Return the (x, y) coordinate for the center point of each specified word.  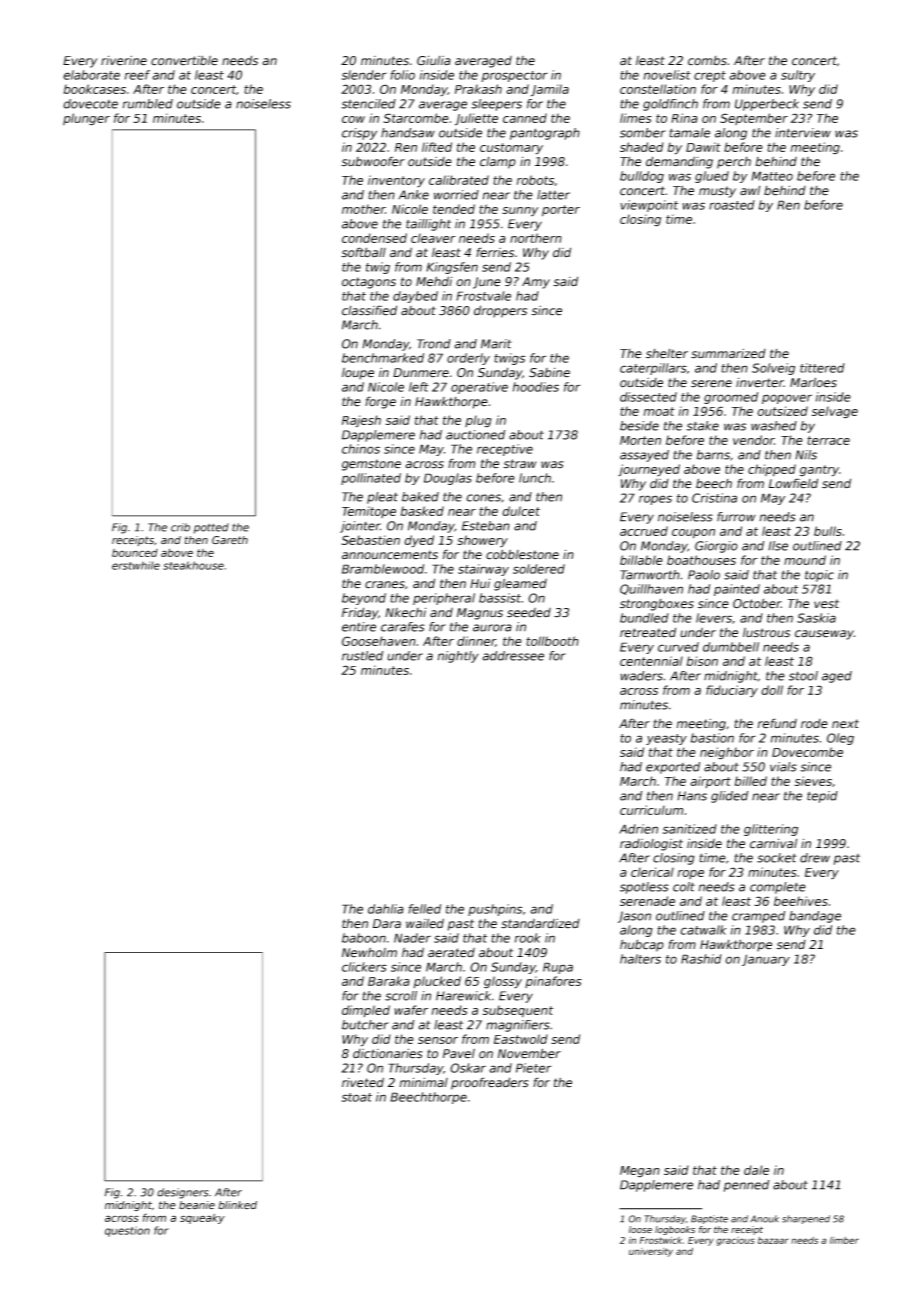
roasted (732, 205)
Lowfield (793, 483)
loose (640, 1229)
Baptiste (709, 1219)
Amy (536, 283)
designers (183, 1193)
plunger (86, 119)
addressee (513, 656)
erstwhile (136, 565)
